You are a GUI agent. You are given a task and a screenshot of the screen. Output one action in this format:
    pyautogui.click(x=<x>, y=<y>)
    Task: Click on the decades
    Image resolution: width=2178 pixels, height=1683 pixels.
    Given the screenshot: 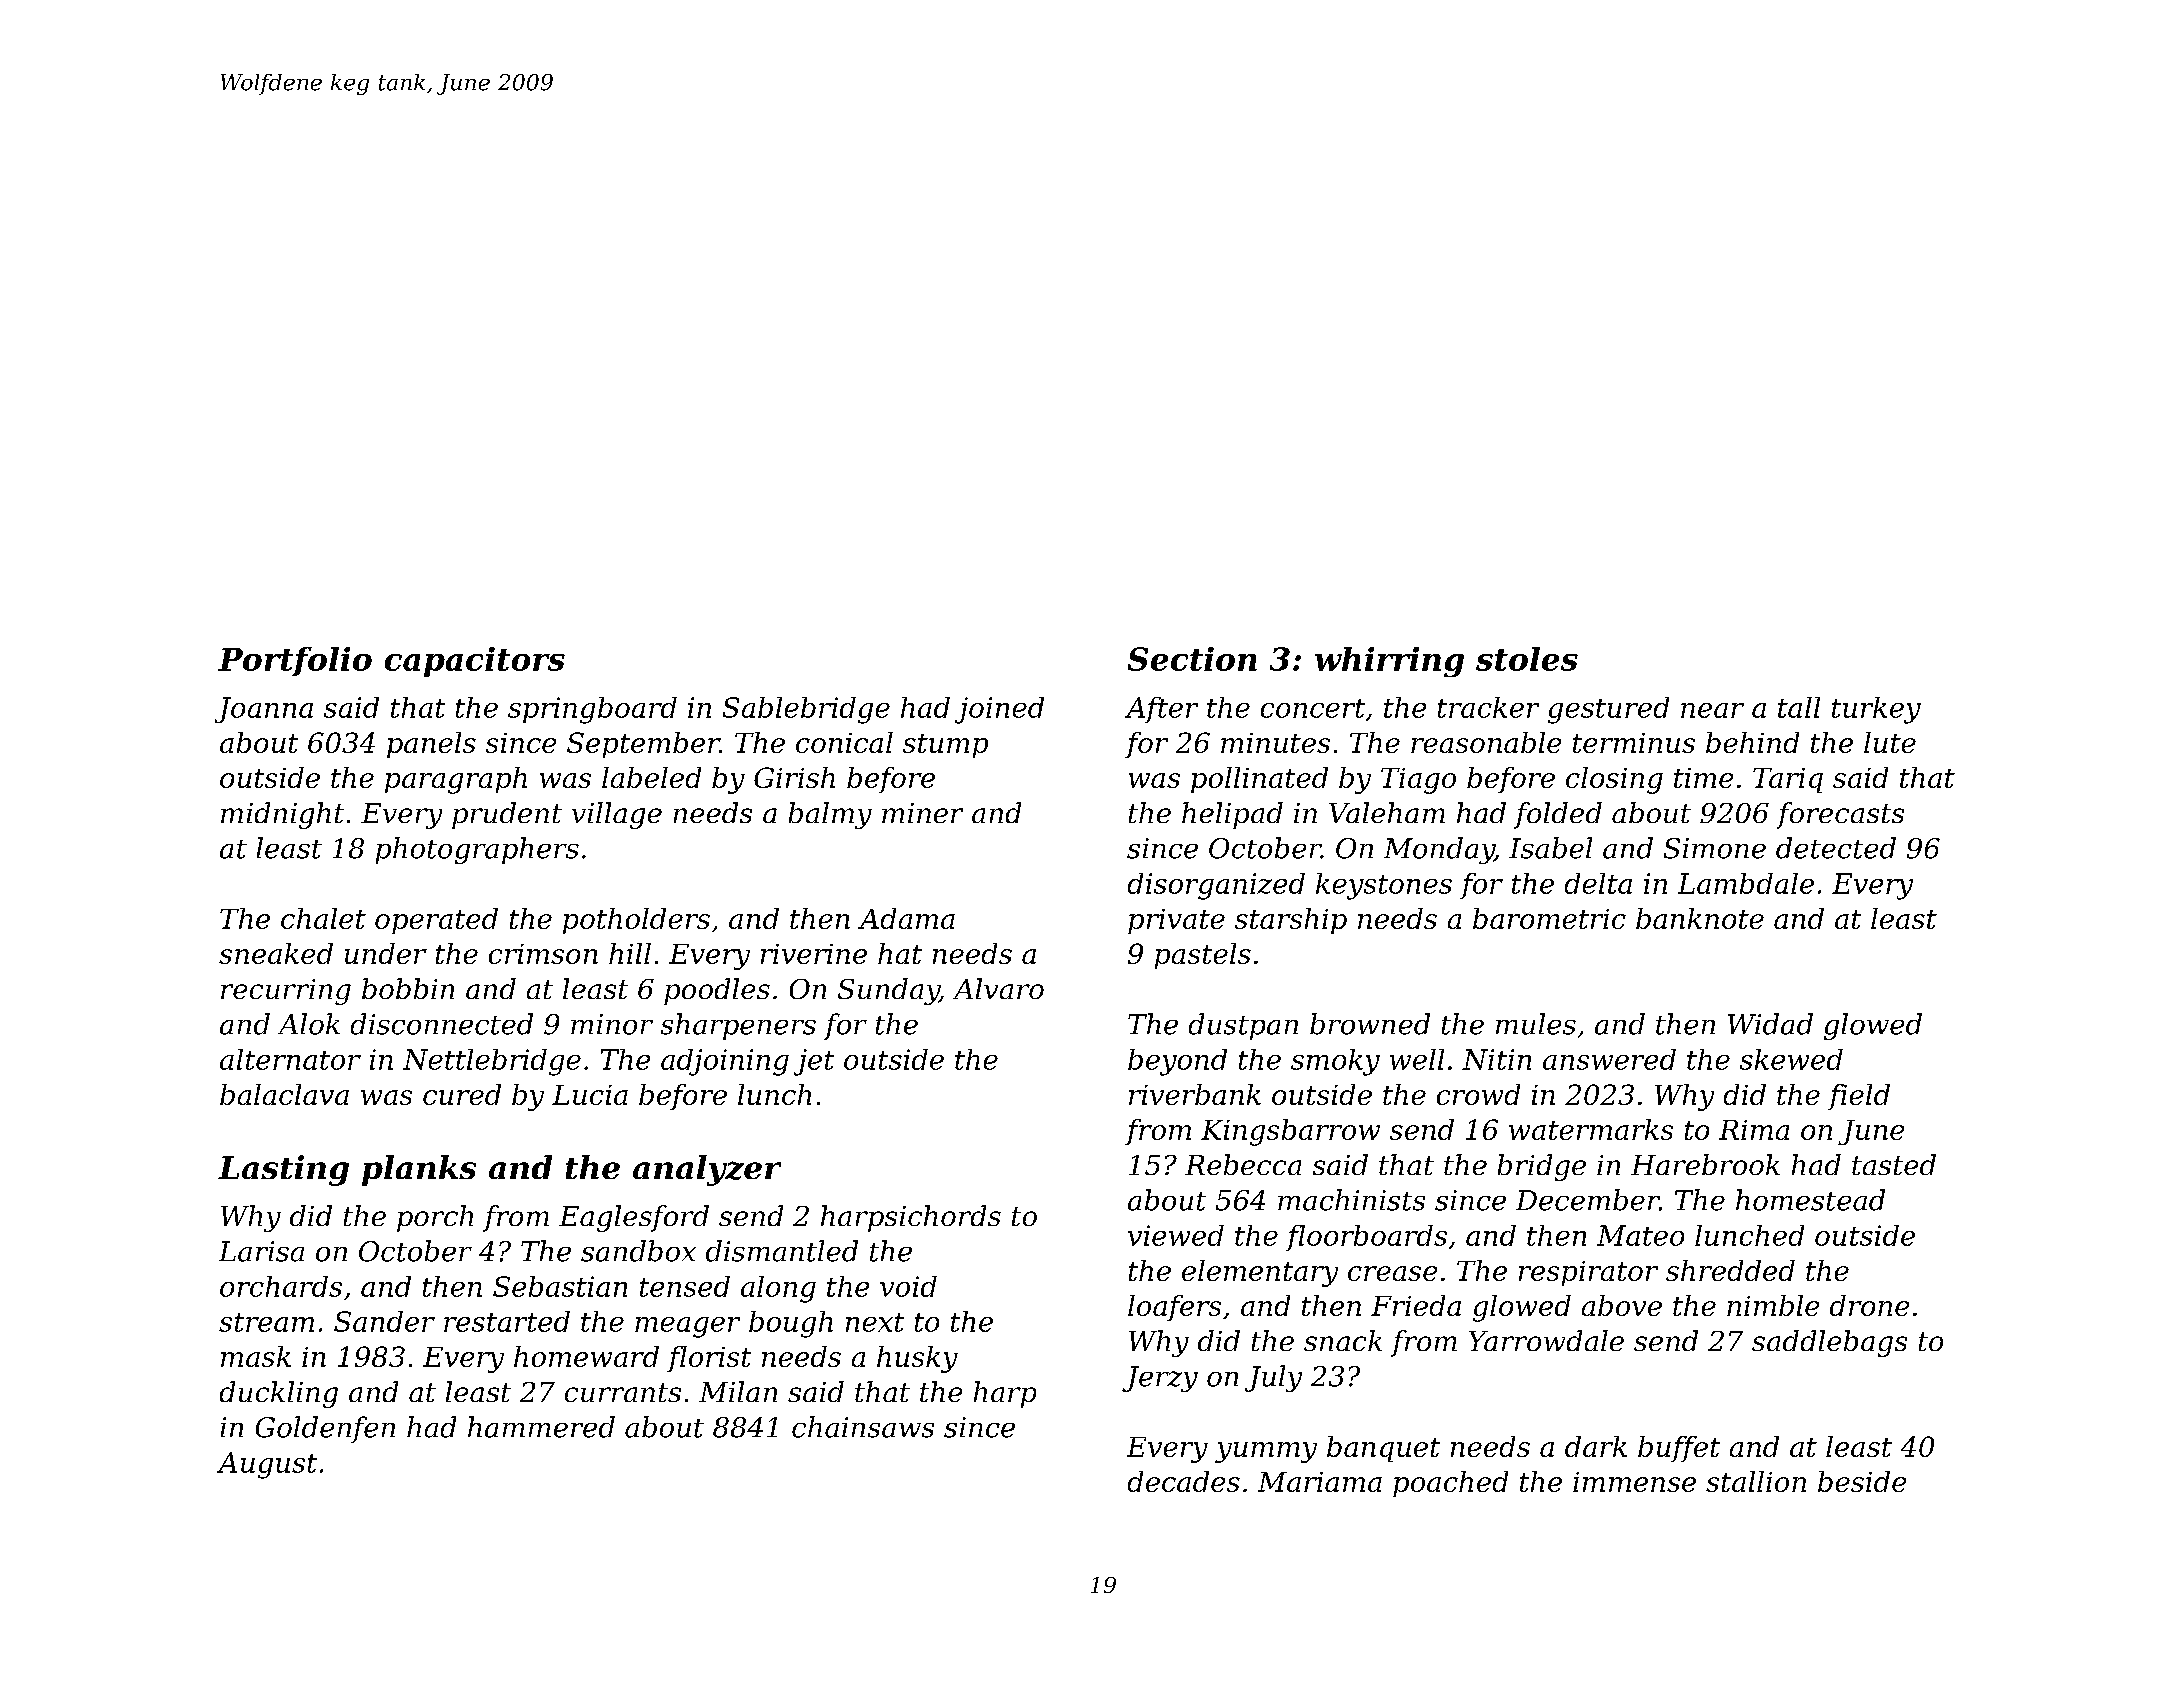 What is the action you would take?
    pyautogui.click(x=1184, y=1481)
